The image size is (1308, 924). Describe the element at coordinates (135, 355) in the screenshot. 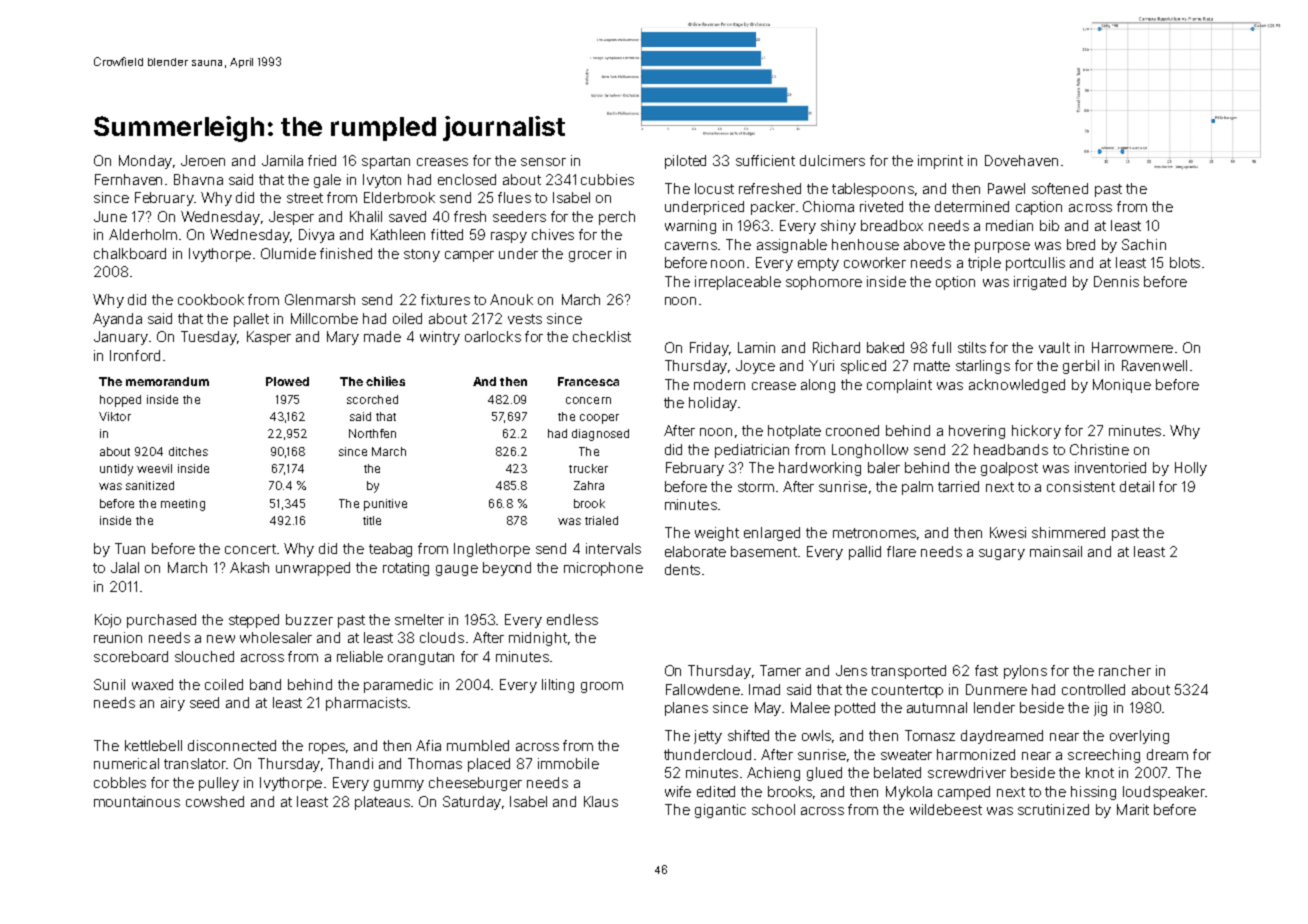

I see `Ironford` at that location.
